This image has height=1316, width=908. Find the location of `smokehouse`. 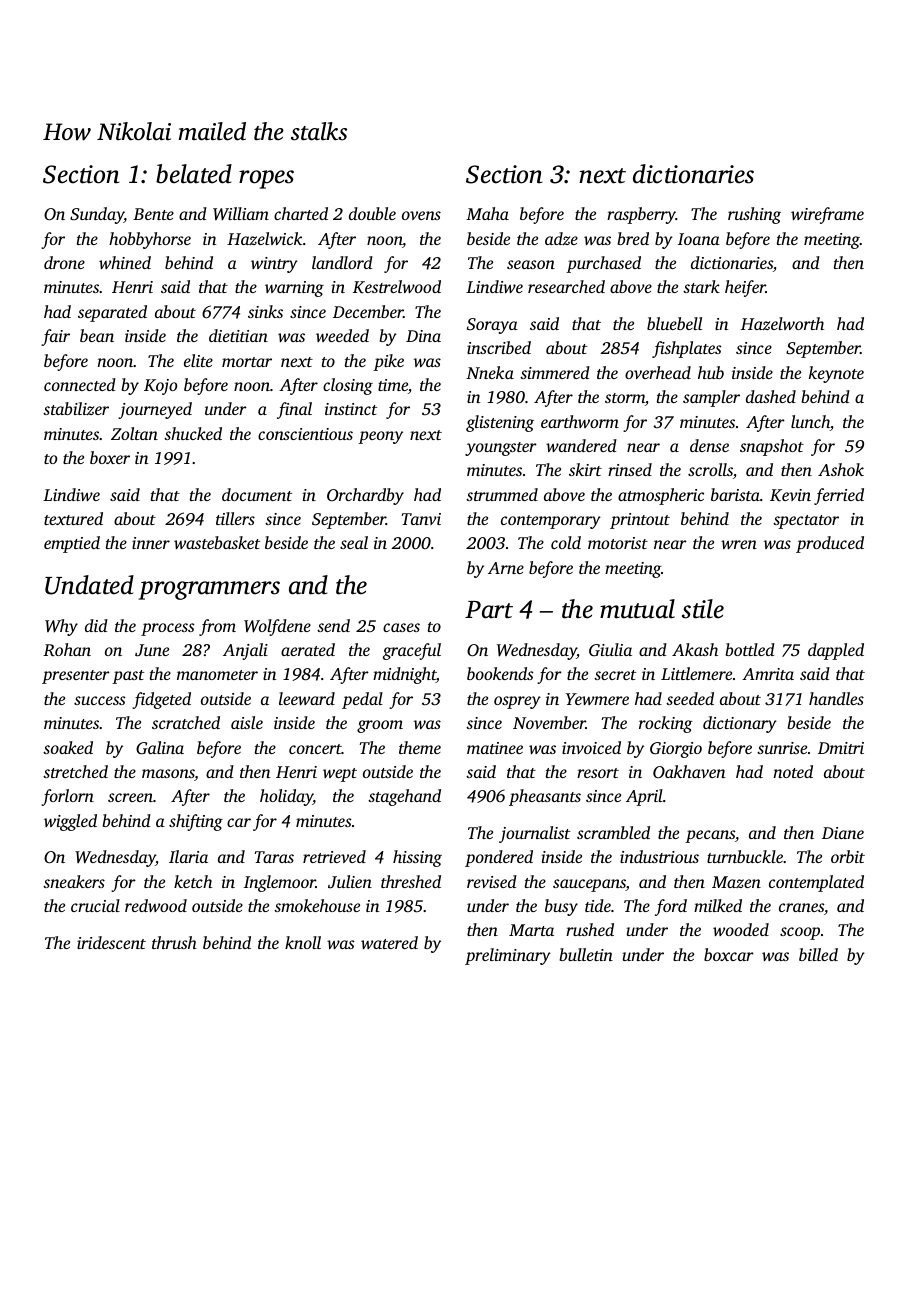

smokehouse is located at coordinates (317, 905).
